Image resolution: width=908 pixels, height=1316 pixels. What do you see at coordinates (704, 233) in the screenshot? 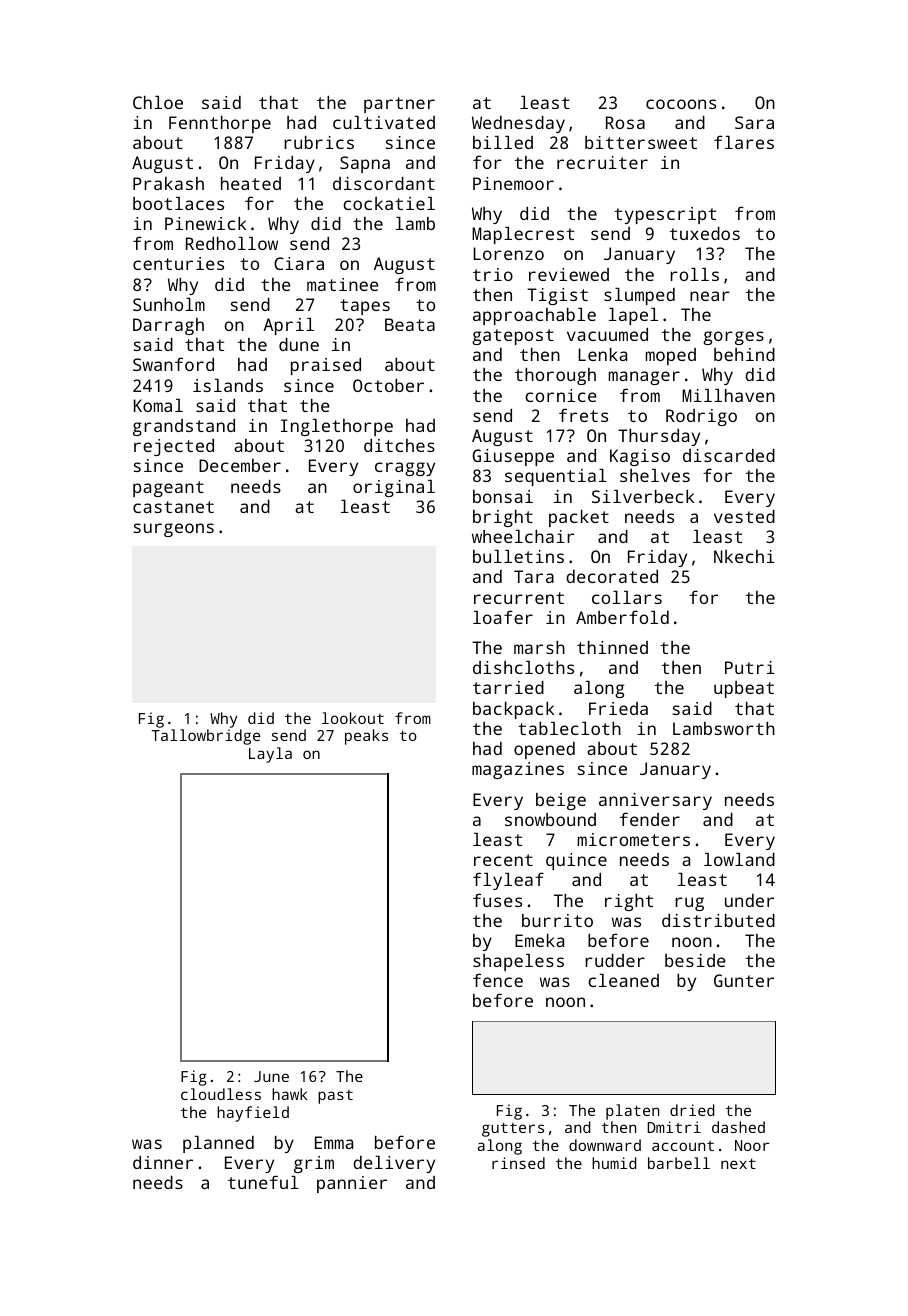
I see `tuxedos` at bounding box center [704, 233].
